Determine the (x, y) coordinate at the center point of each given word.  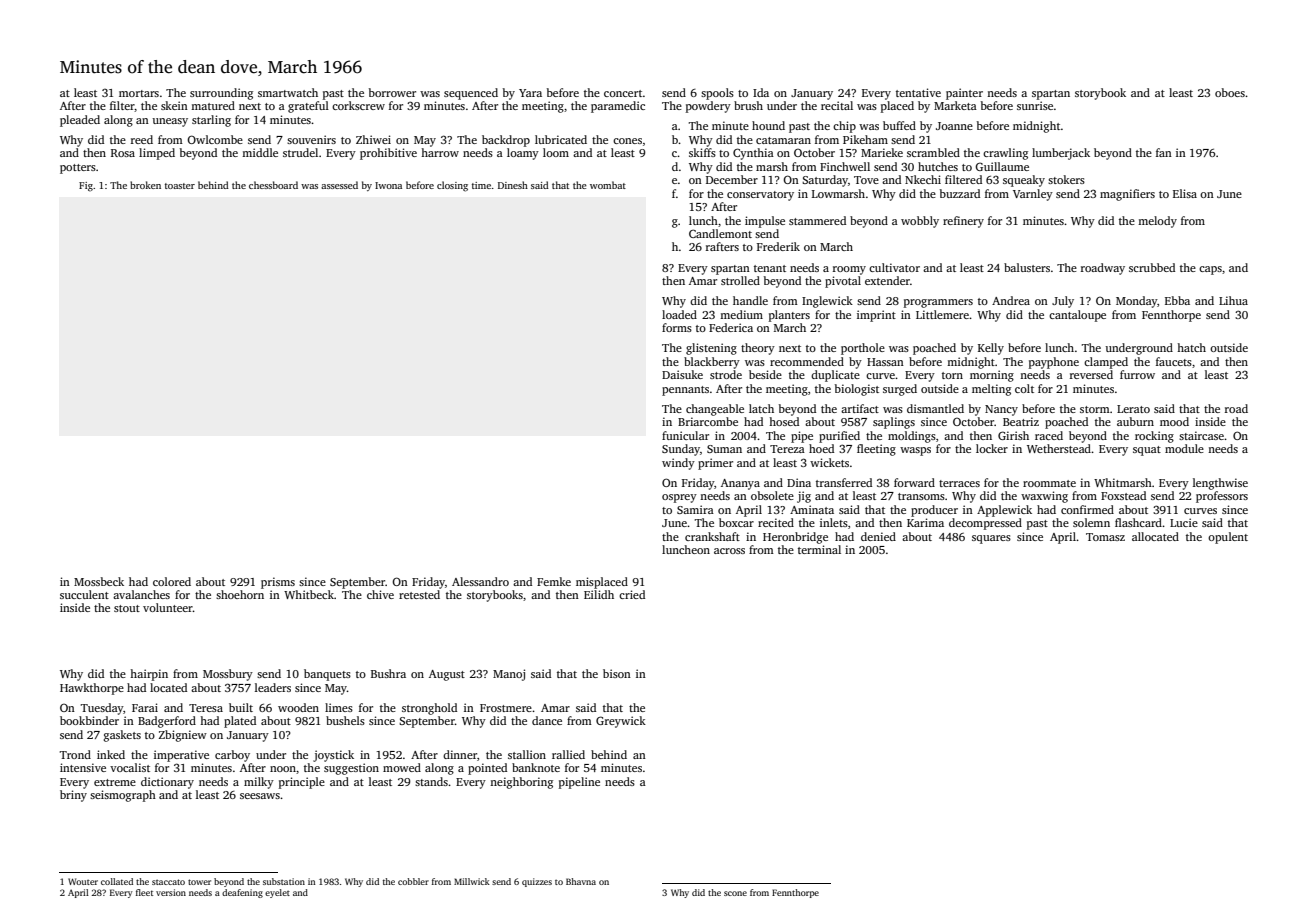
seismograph (123, 796)
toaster (180, 186)
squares (991, 539)
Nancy (1001, 410)
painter (964, 94)
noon (283, 769)
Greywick (621, 722)
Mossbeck (99, 581)
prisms (278, 583)
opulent (1228, 538)
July (1063, 302)
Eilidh (599, 594)
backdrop (506, 141)
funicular (685, 435)
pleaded (80, 121)
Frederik (778, 246)
